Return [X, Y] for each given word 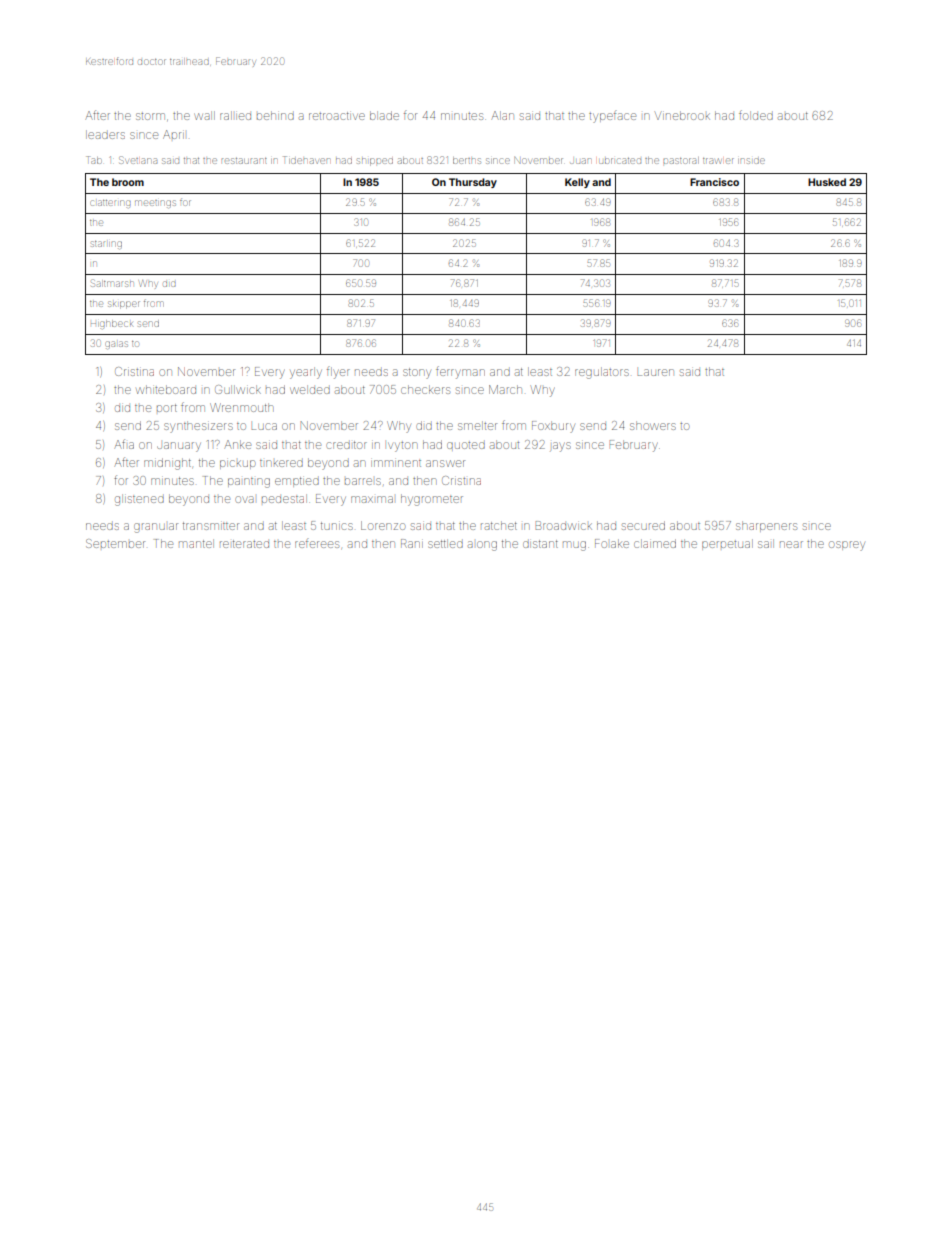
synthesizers [198, 427]
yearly [306, 373]
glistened [139, 500]
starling [106, 244]
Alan [502, 115]
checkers [425, 389]
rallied [235, 115]
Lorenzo [383, 525]
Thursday [473, 183]
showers [653, 425]
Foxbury [553, 427]
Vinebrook [682, 115]
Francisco [714, 182]
